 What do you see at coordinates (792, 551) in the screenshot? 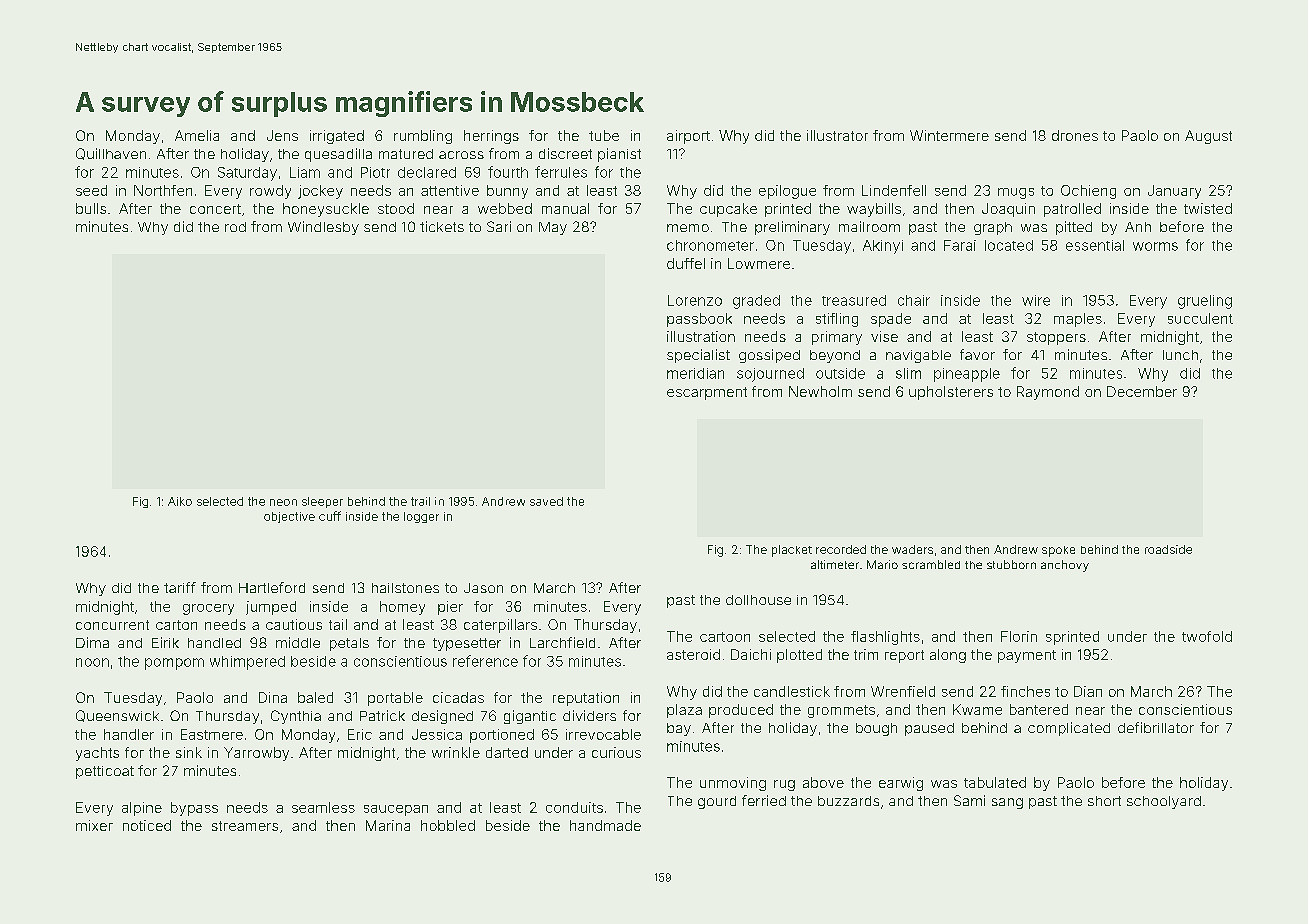
I see `placket` at bounding box center [792, 551].
